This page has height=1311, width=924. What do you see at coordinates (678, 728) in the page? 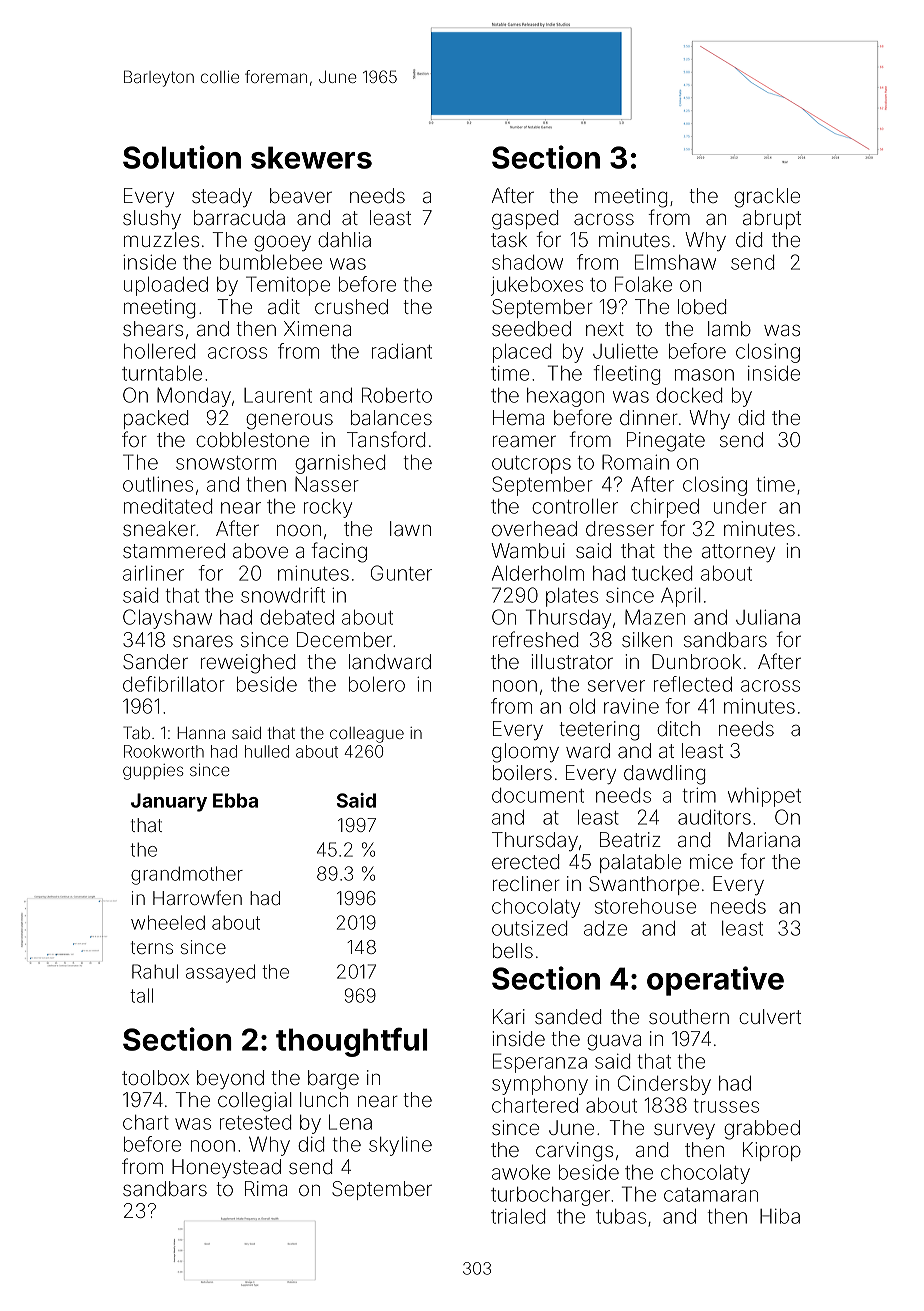
I see `ditch` at bounding box center [678, 728].
